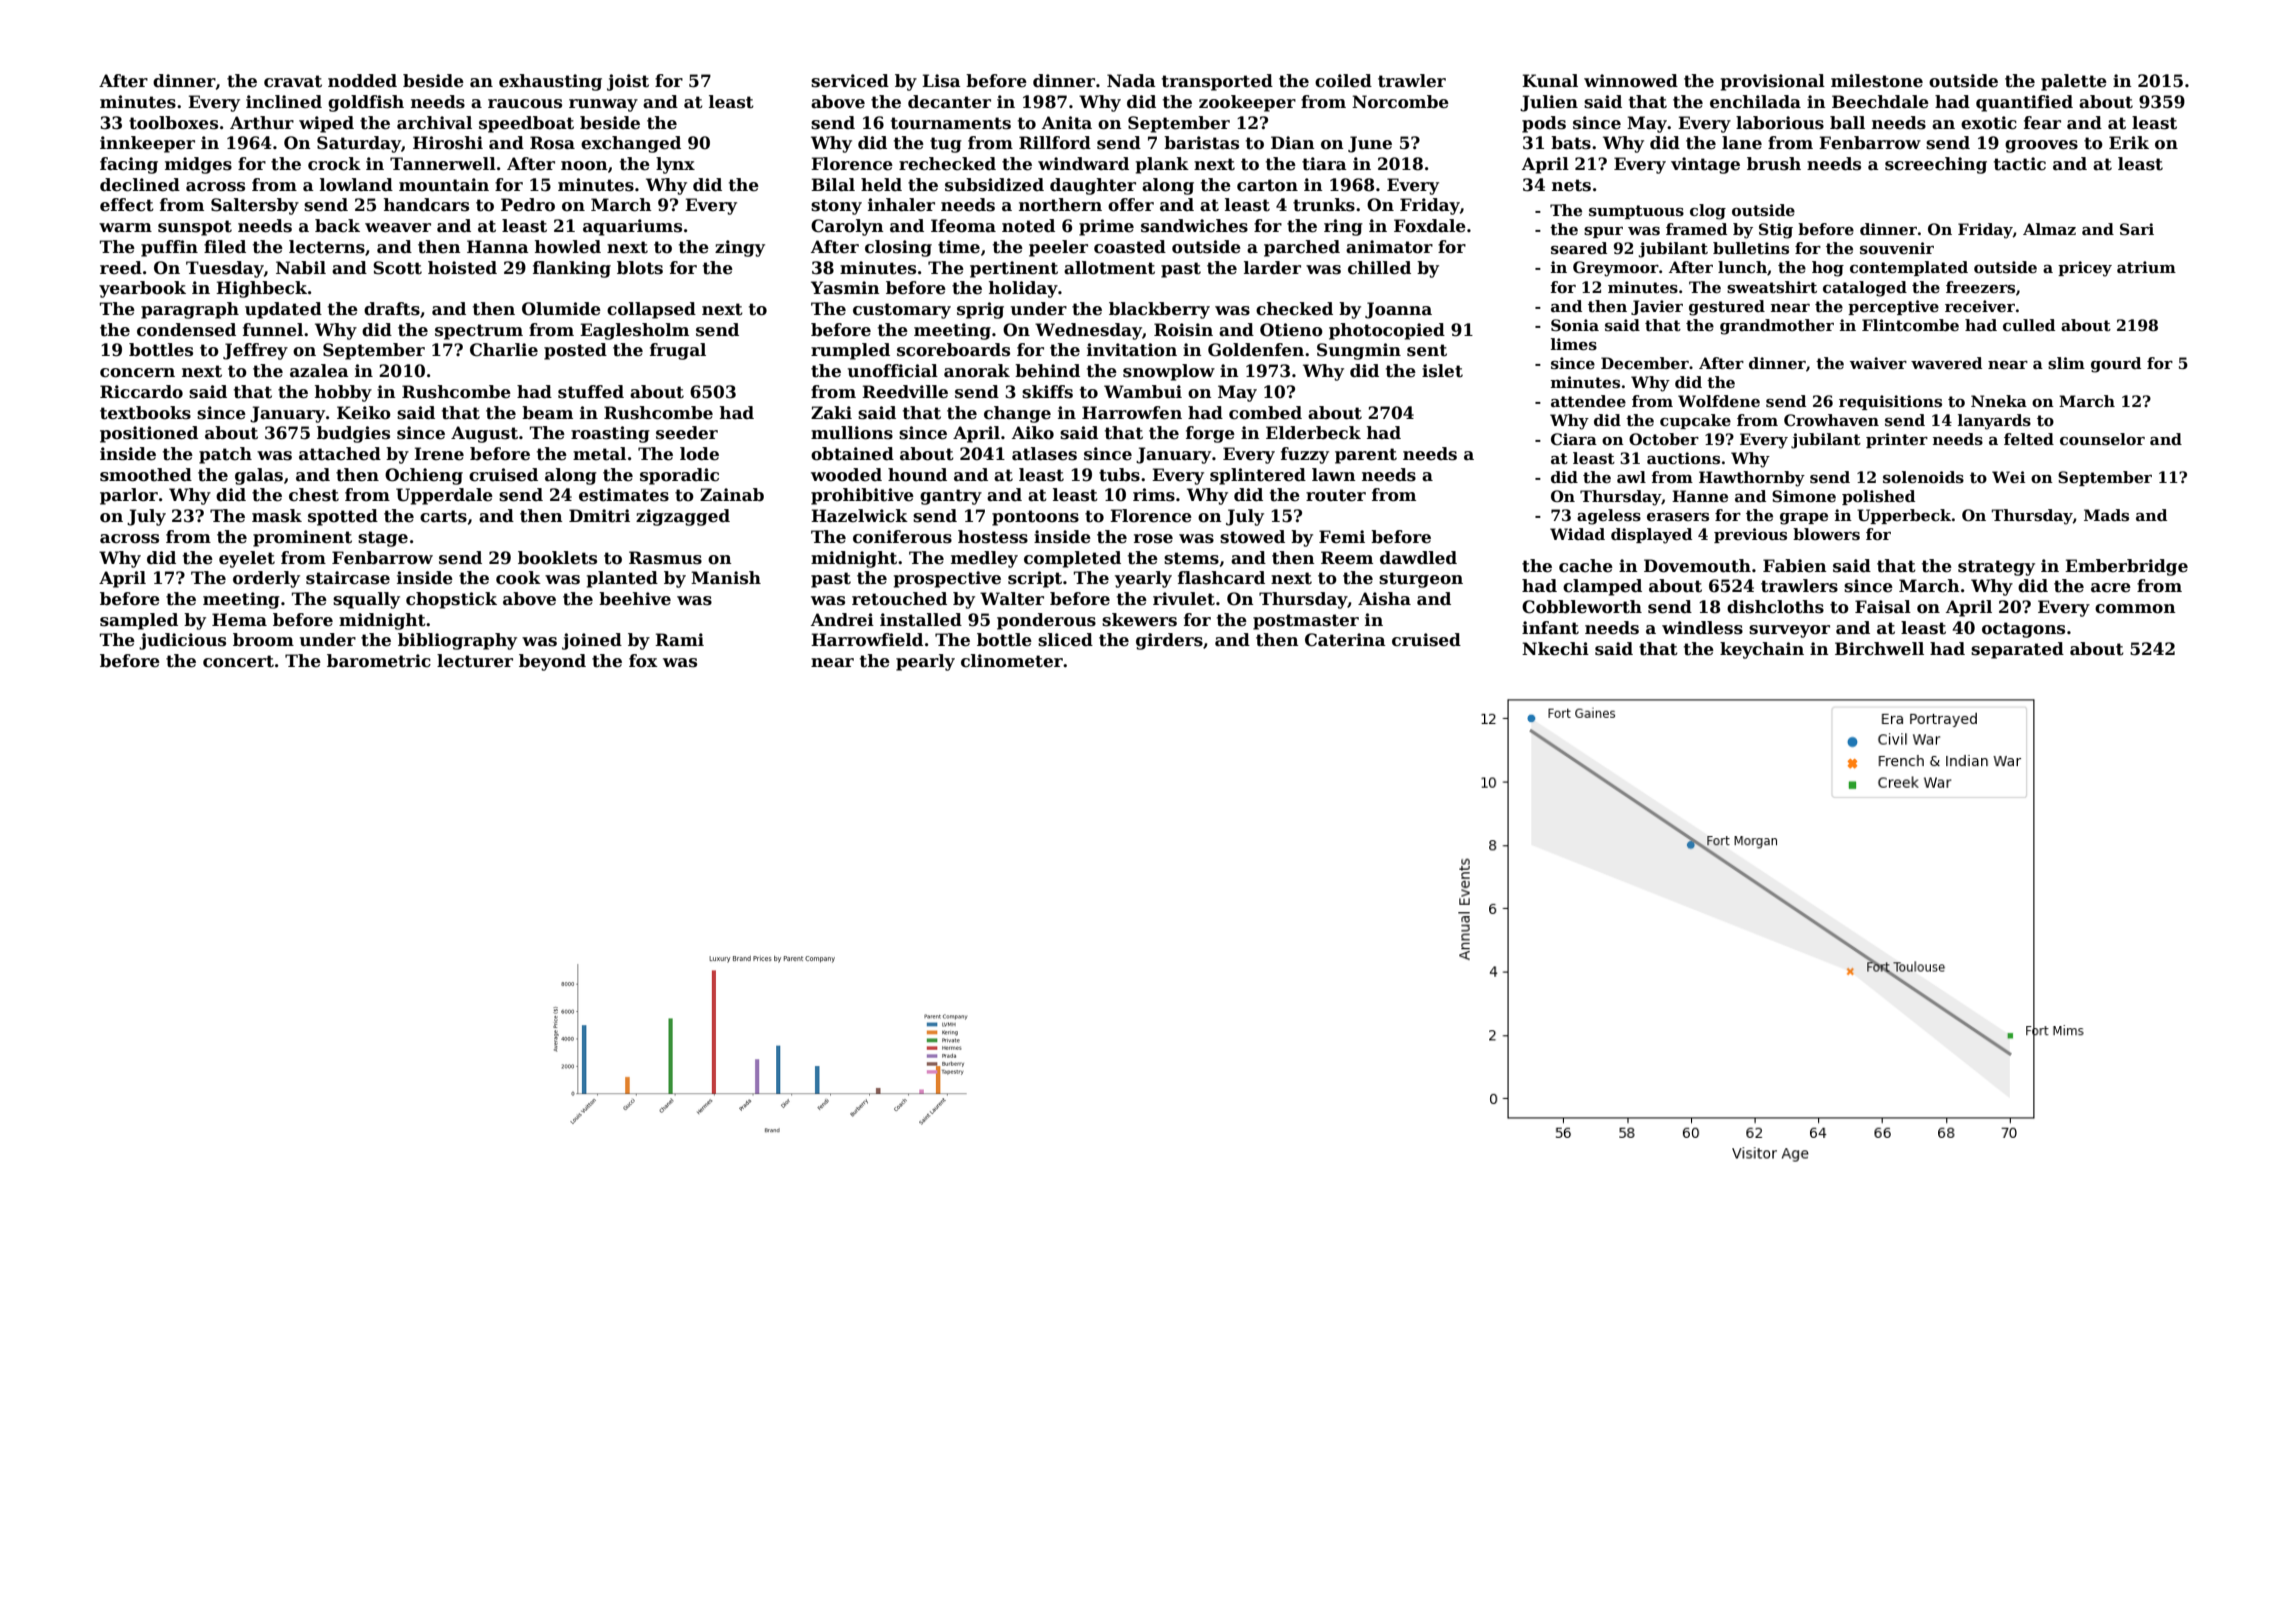  I want to click on nodded, so click(362, 81).
